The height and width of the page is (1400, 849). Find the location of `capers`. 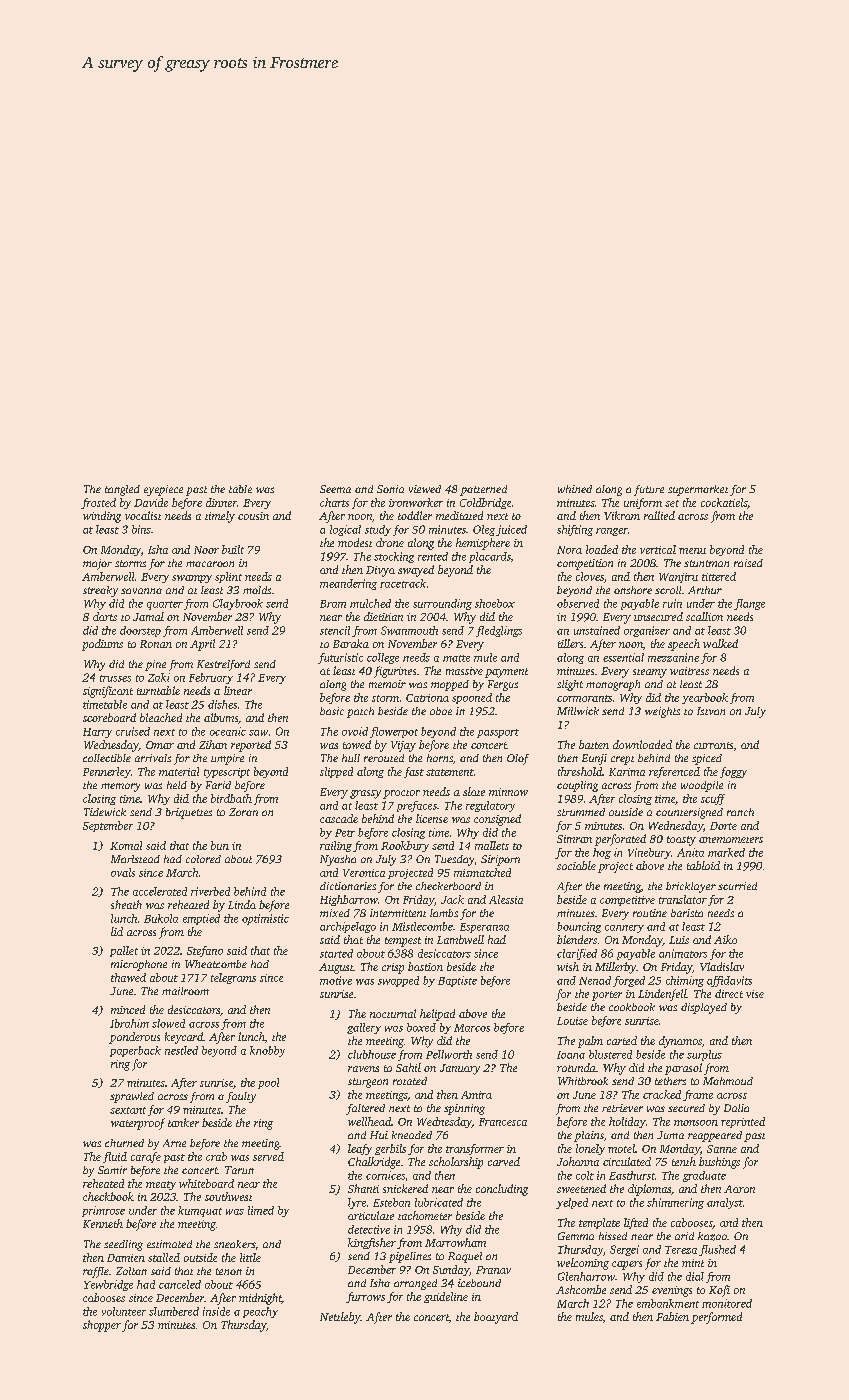

capers is located at coordinates (627, 1265).
